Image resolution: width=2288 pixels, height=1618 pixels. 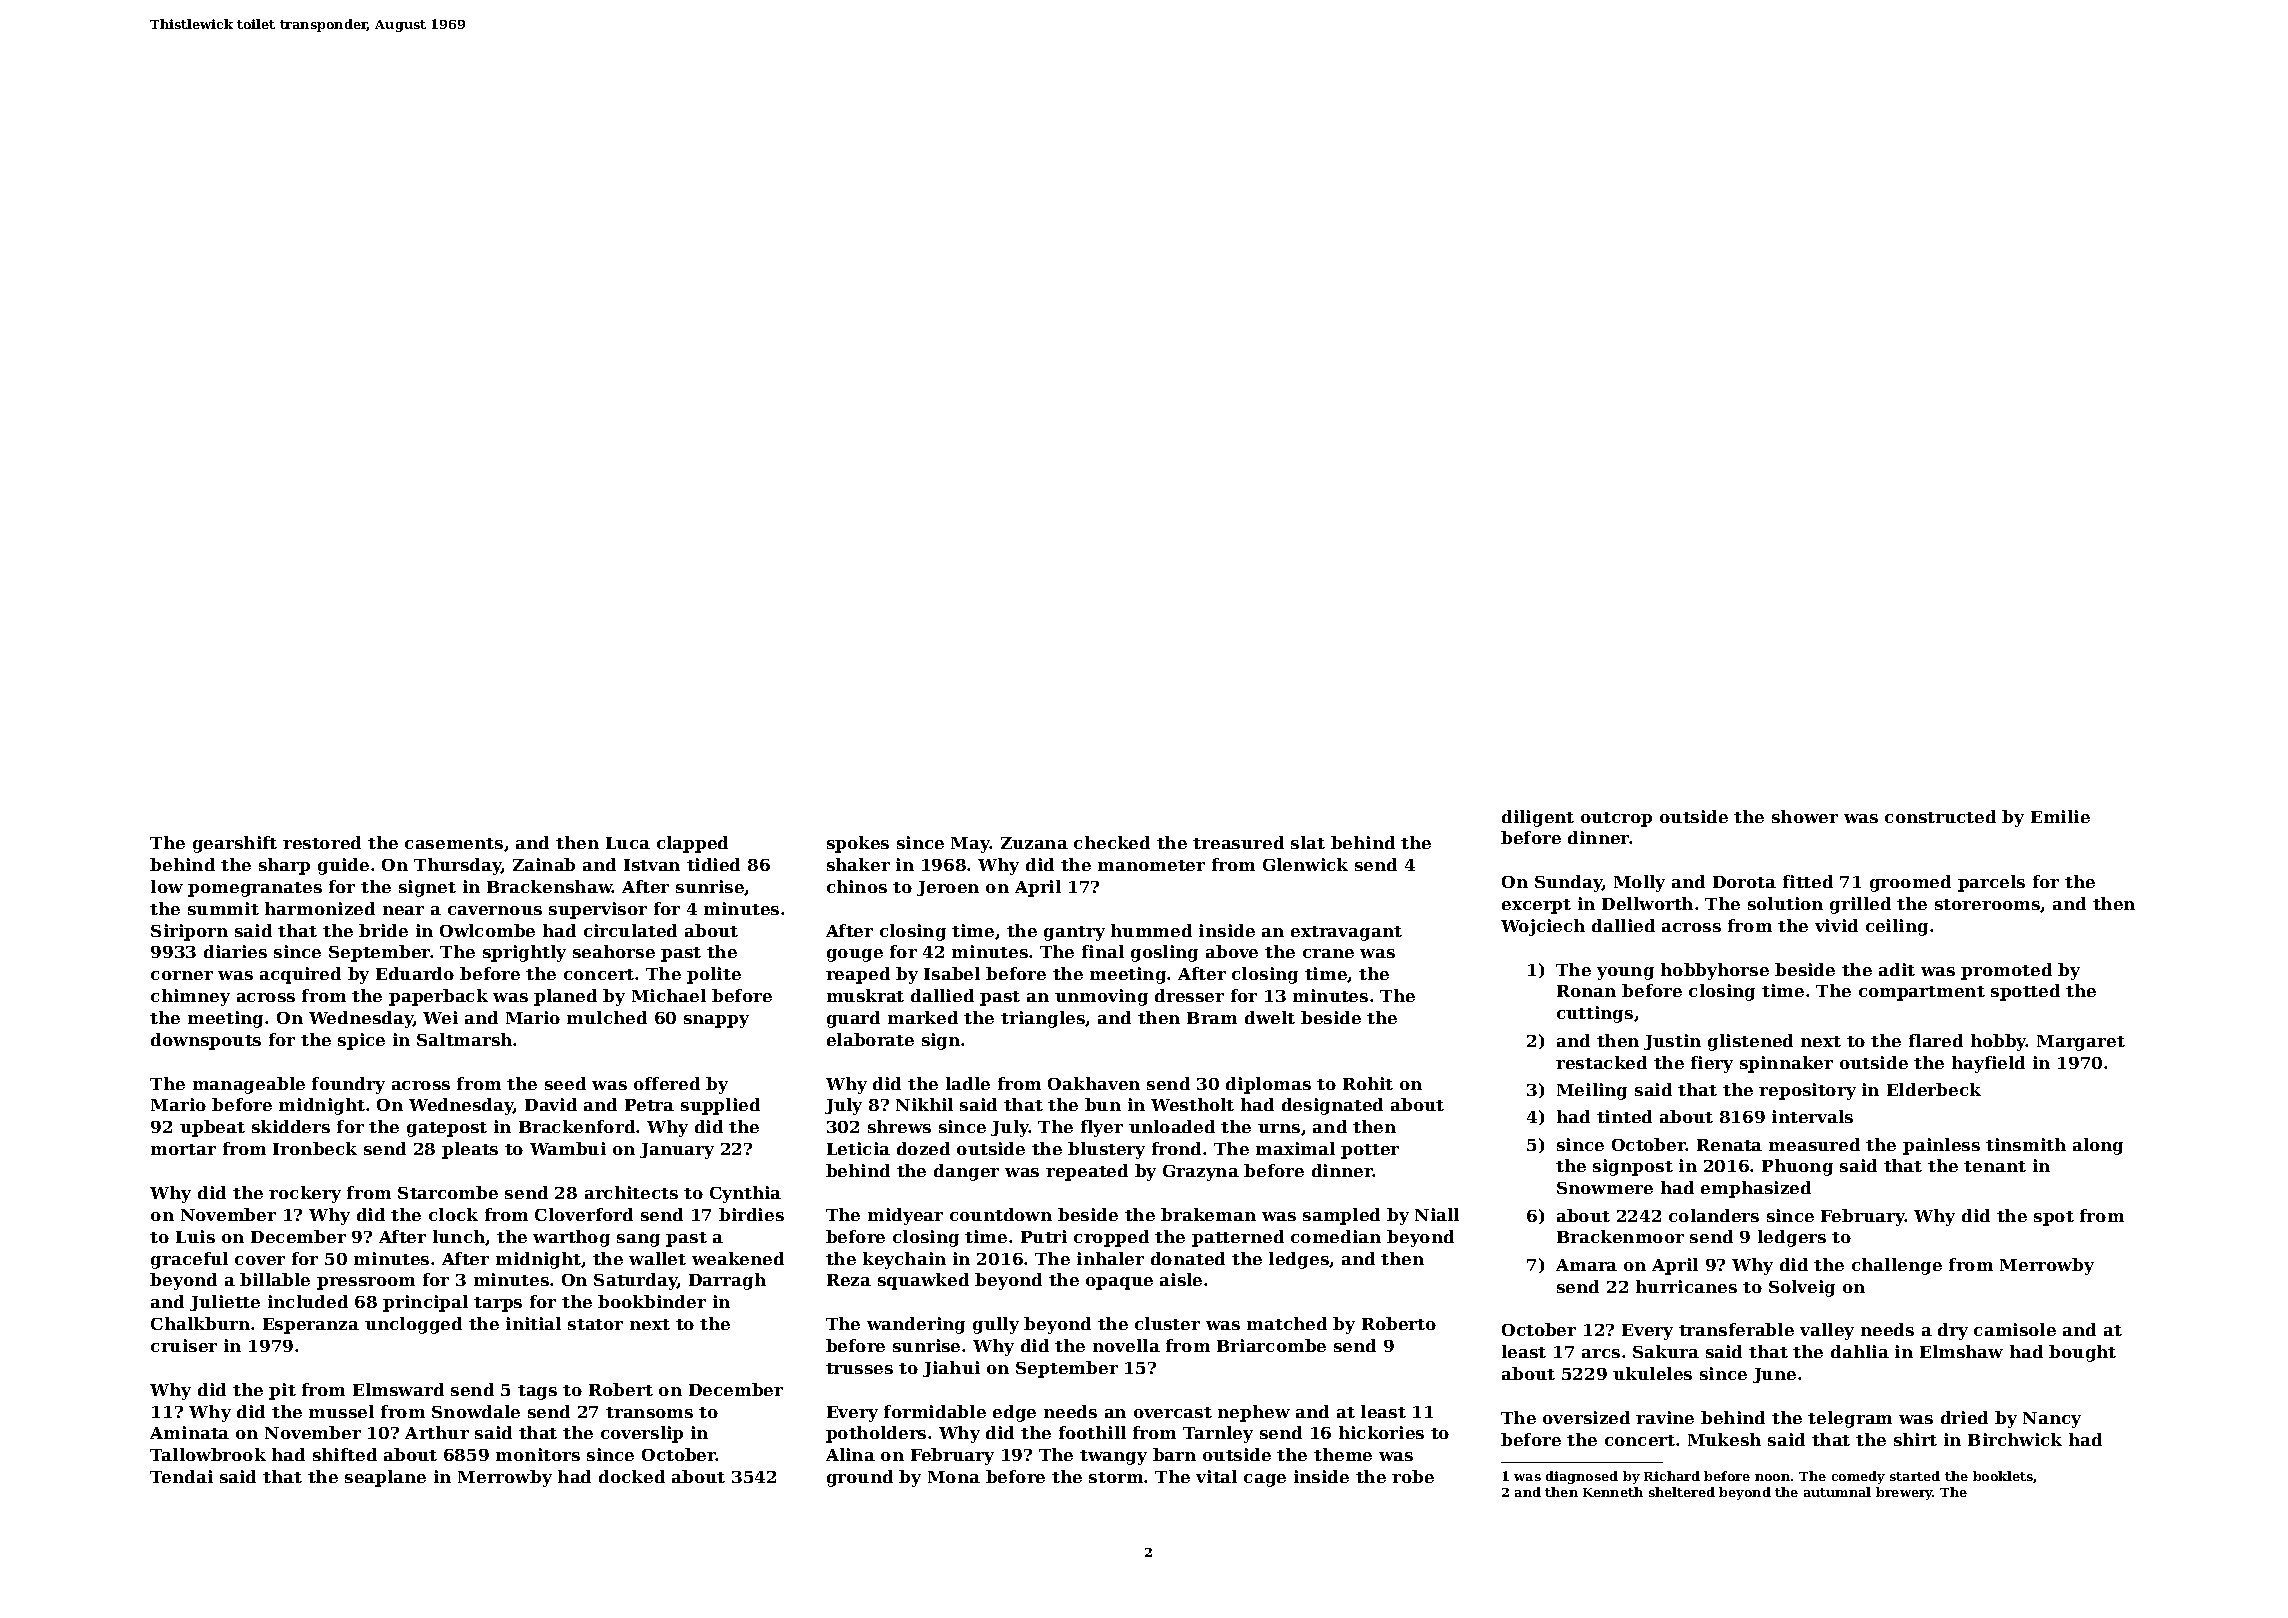 I want to click on Aminata, so click(x=189, y=1432).
